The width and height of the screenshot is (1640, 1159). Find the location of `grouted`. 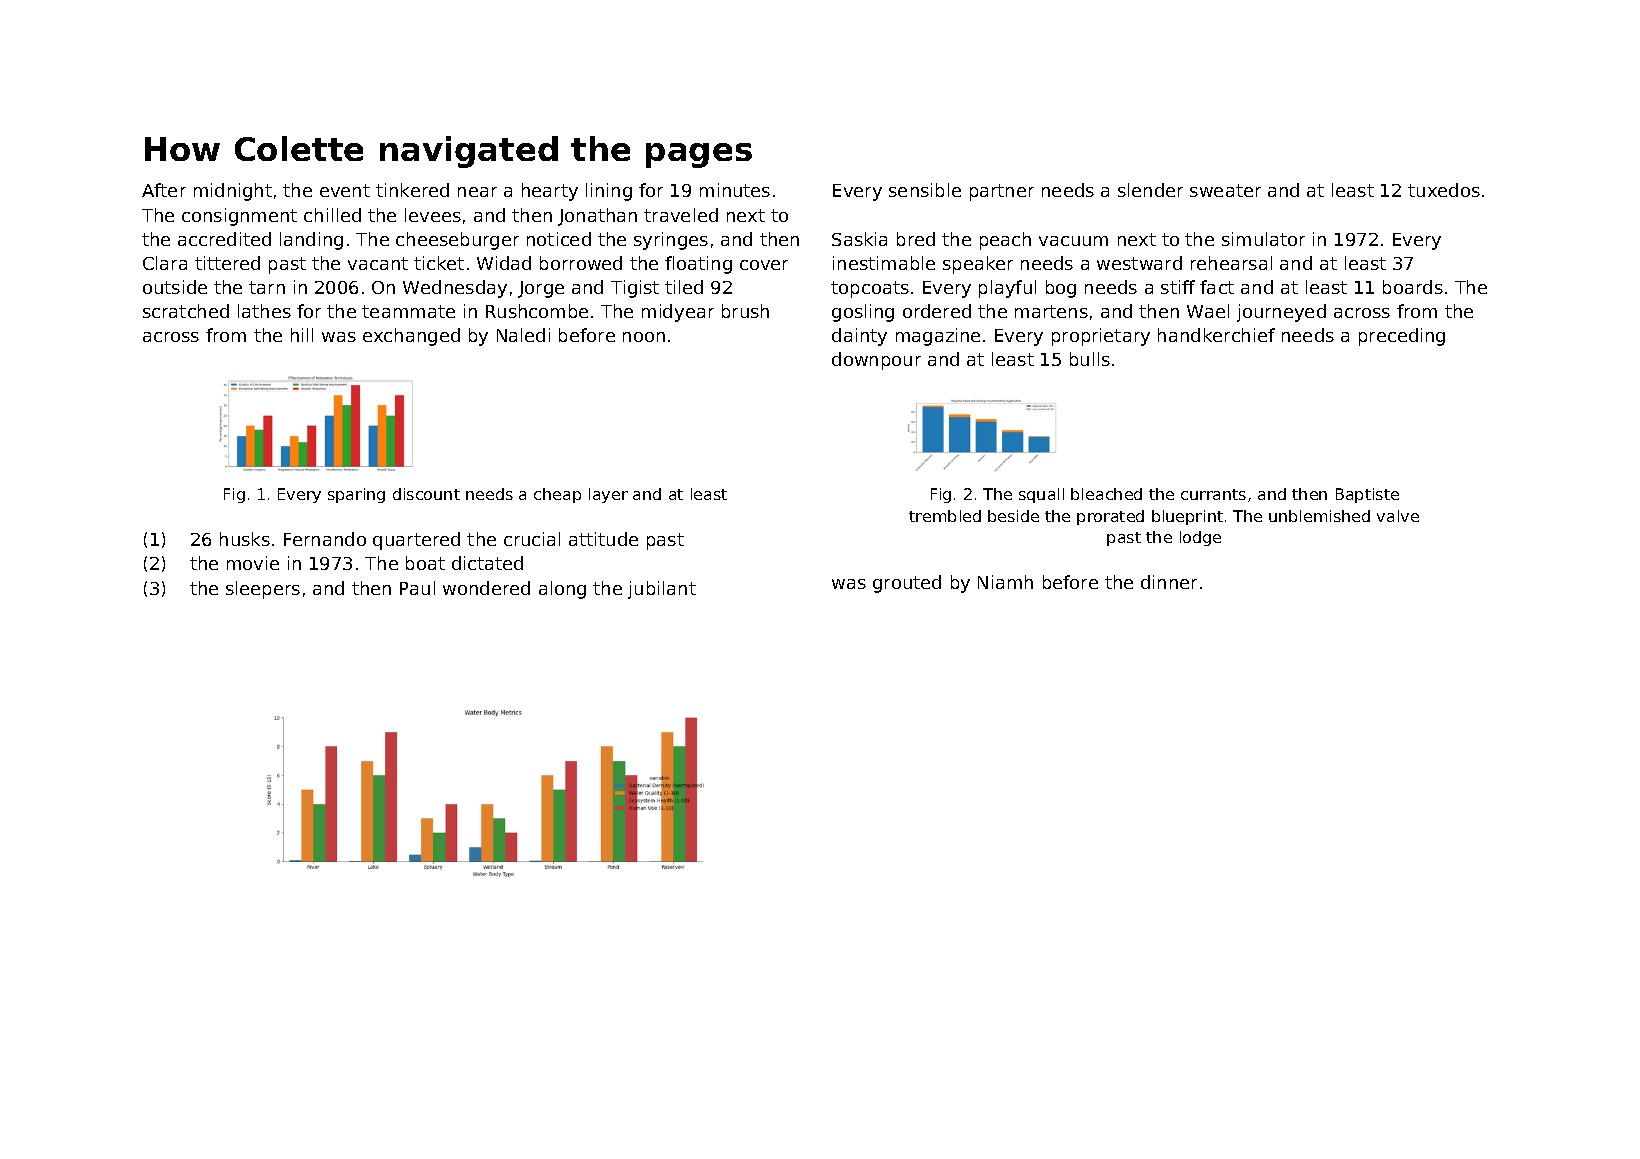

grouted is located at coordinates (907, 584).
